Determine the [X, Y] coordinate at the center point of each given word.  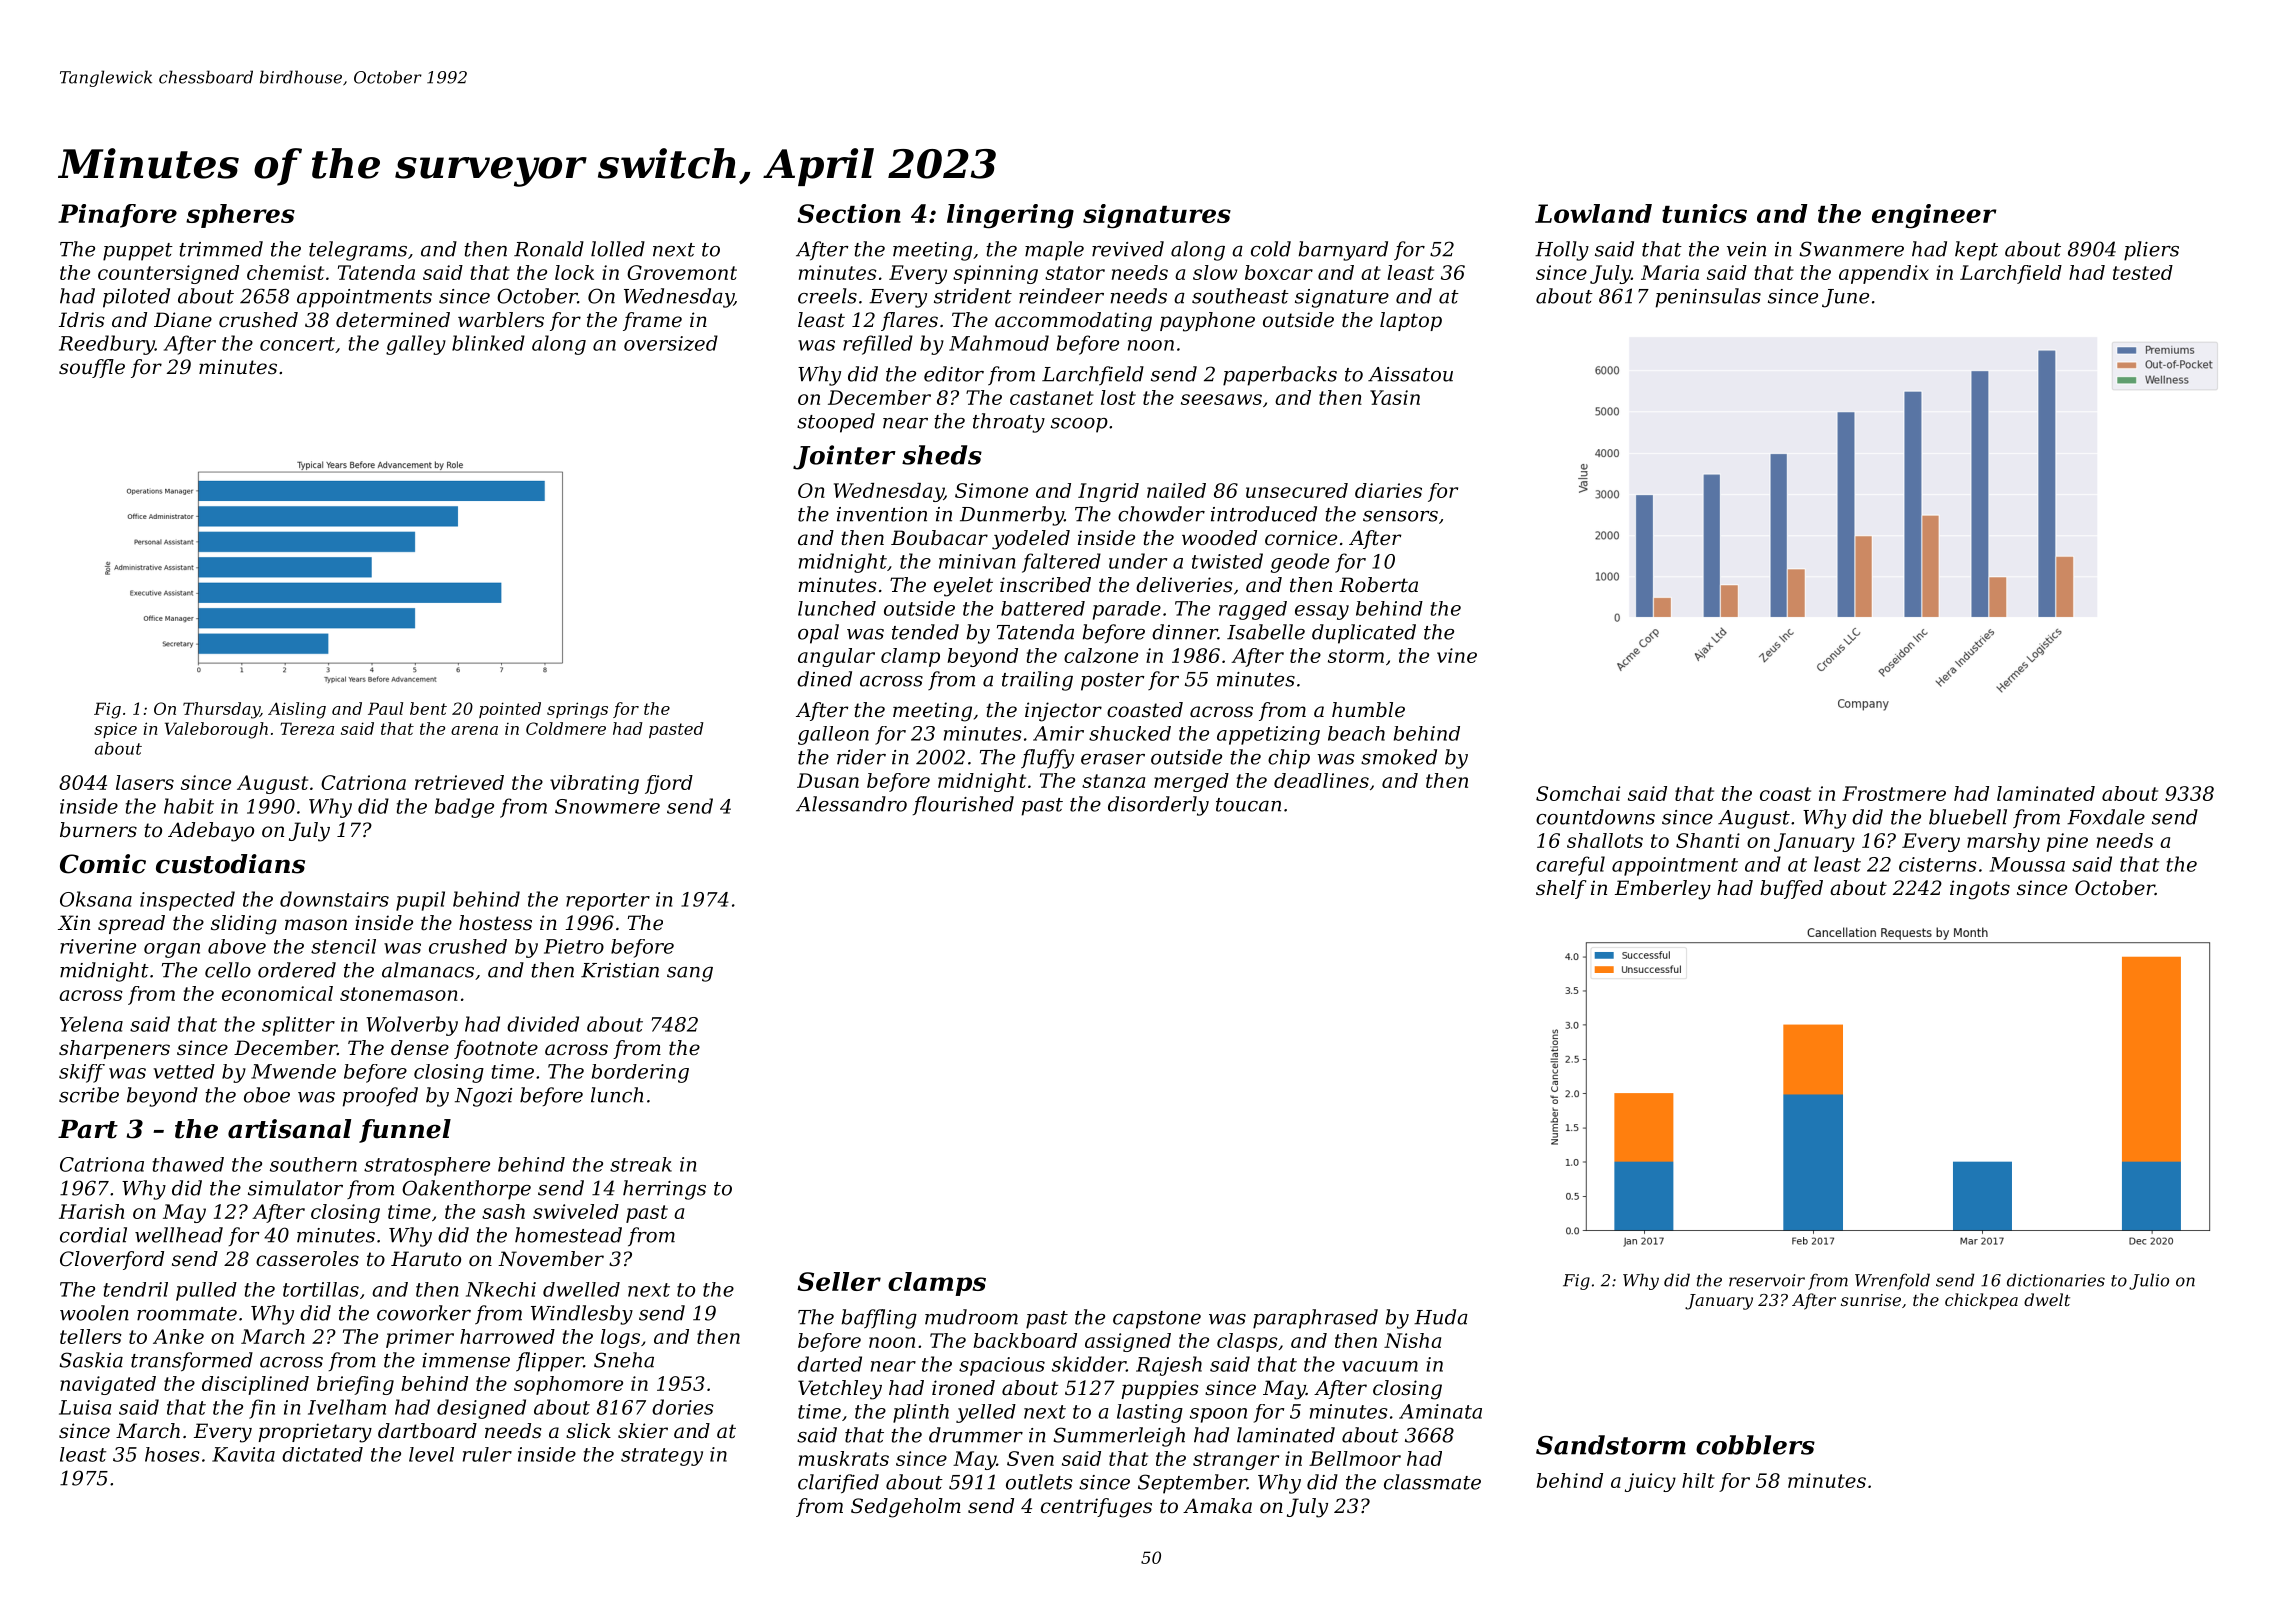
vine [1457, 655]
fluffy [1047, 759]
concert [297, 344]
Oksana [96, 899]
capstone [1157, 1320]
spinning [995, 274]
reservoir [1767, 1280]
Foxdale [2106, 817]
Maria [1670, 272]
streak [641, 1164]
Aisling [297, 710]
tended [925, 632]
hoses [172, 1454]
